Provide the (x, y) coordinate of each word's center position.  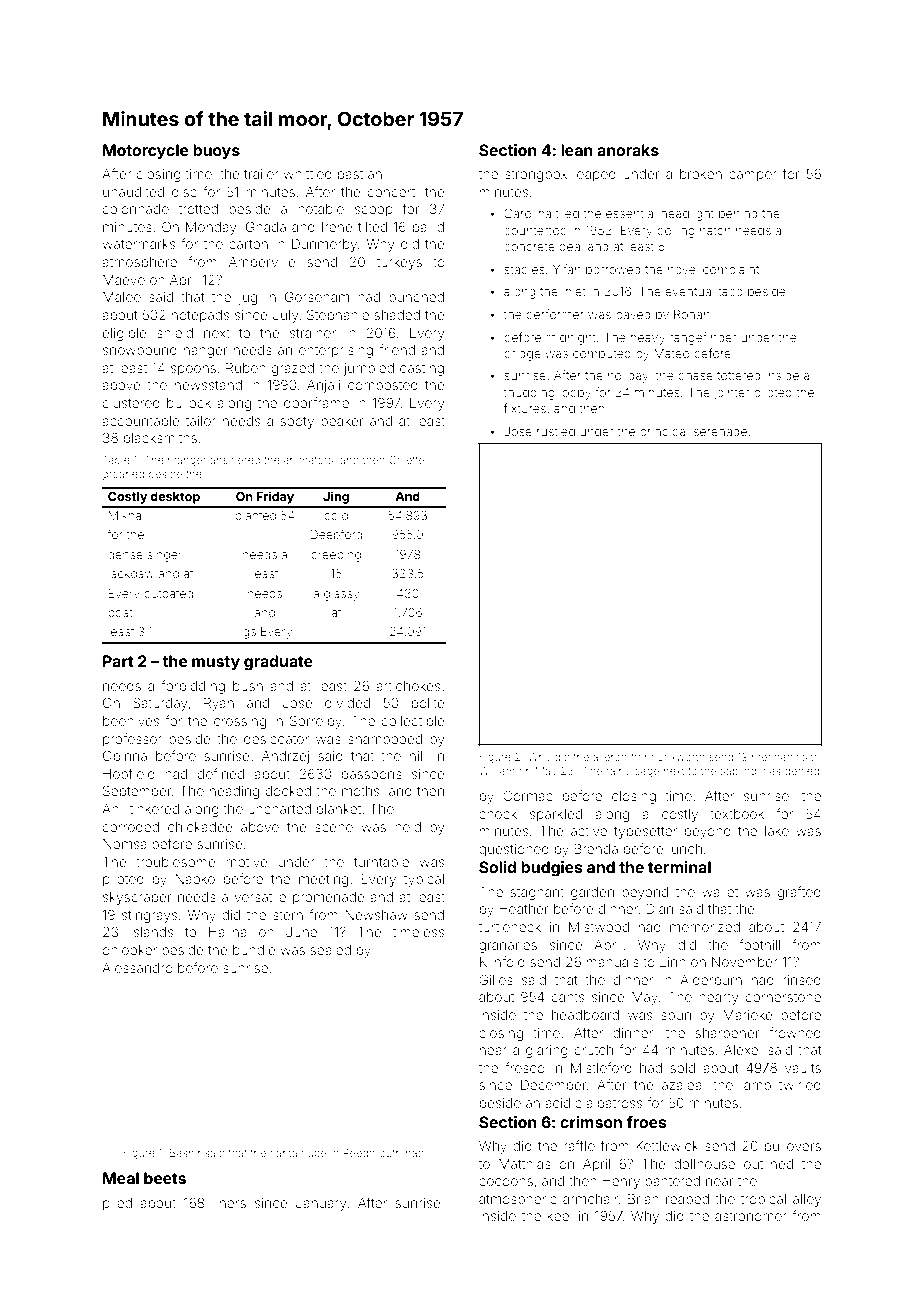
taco (730, 291)
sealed (330, 950)
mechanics (779, 757)
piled (117, 1204)
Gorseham (317, 296)
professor (132, 740)
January (321, 1204)
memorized (705, 927)
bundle (254, 950)
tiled (567, 213)
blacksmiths (160, 438)
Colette (407, 459)
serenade (720, 431)
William (497, 771)
